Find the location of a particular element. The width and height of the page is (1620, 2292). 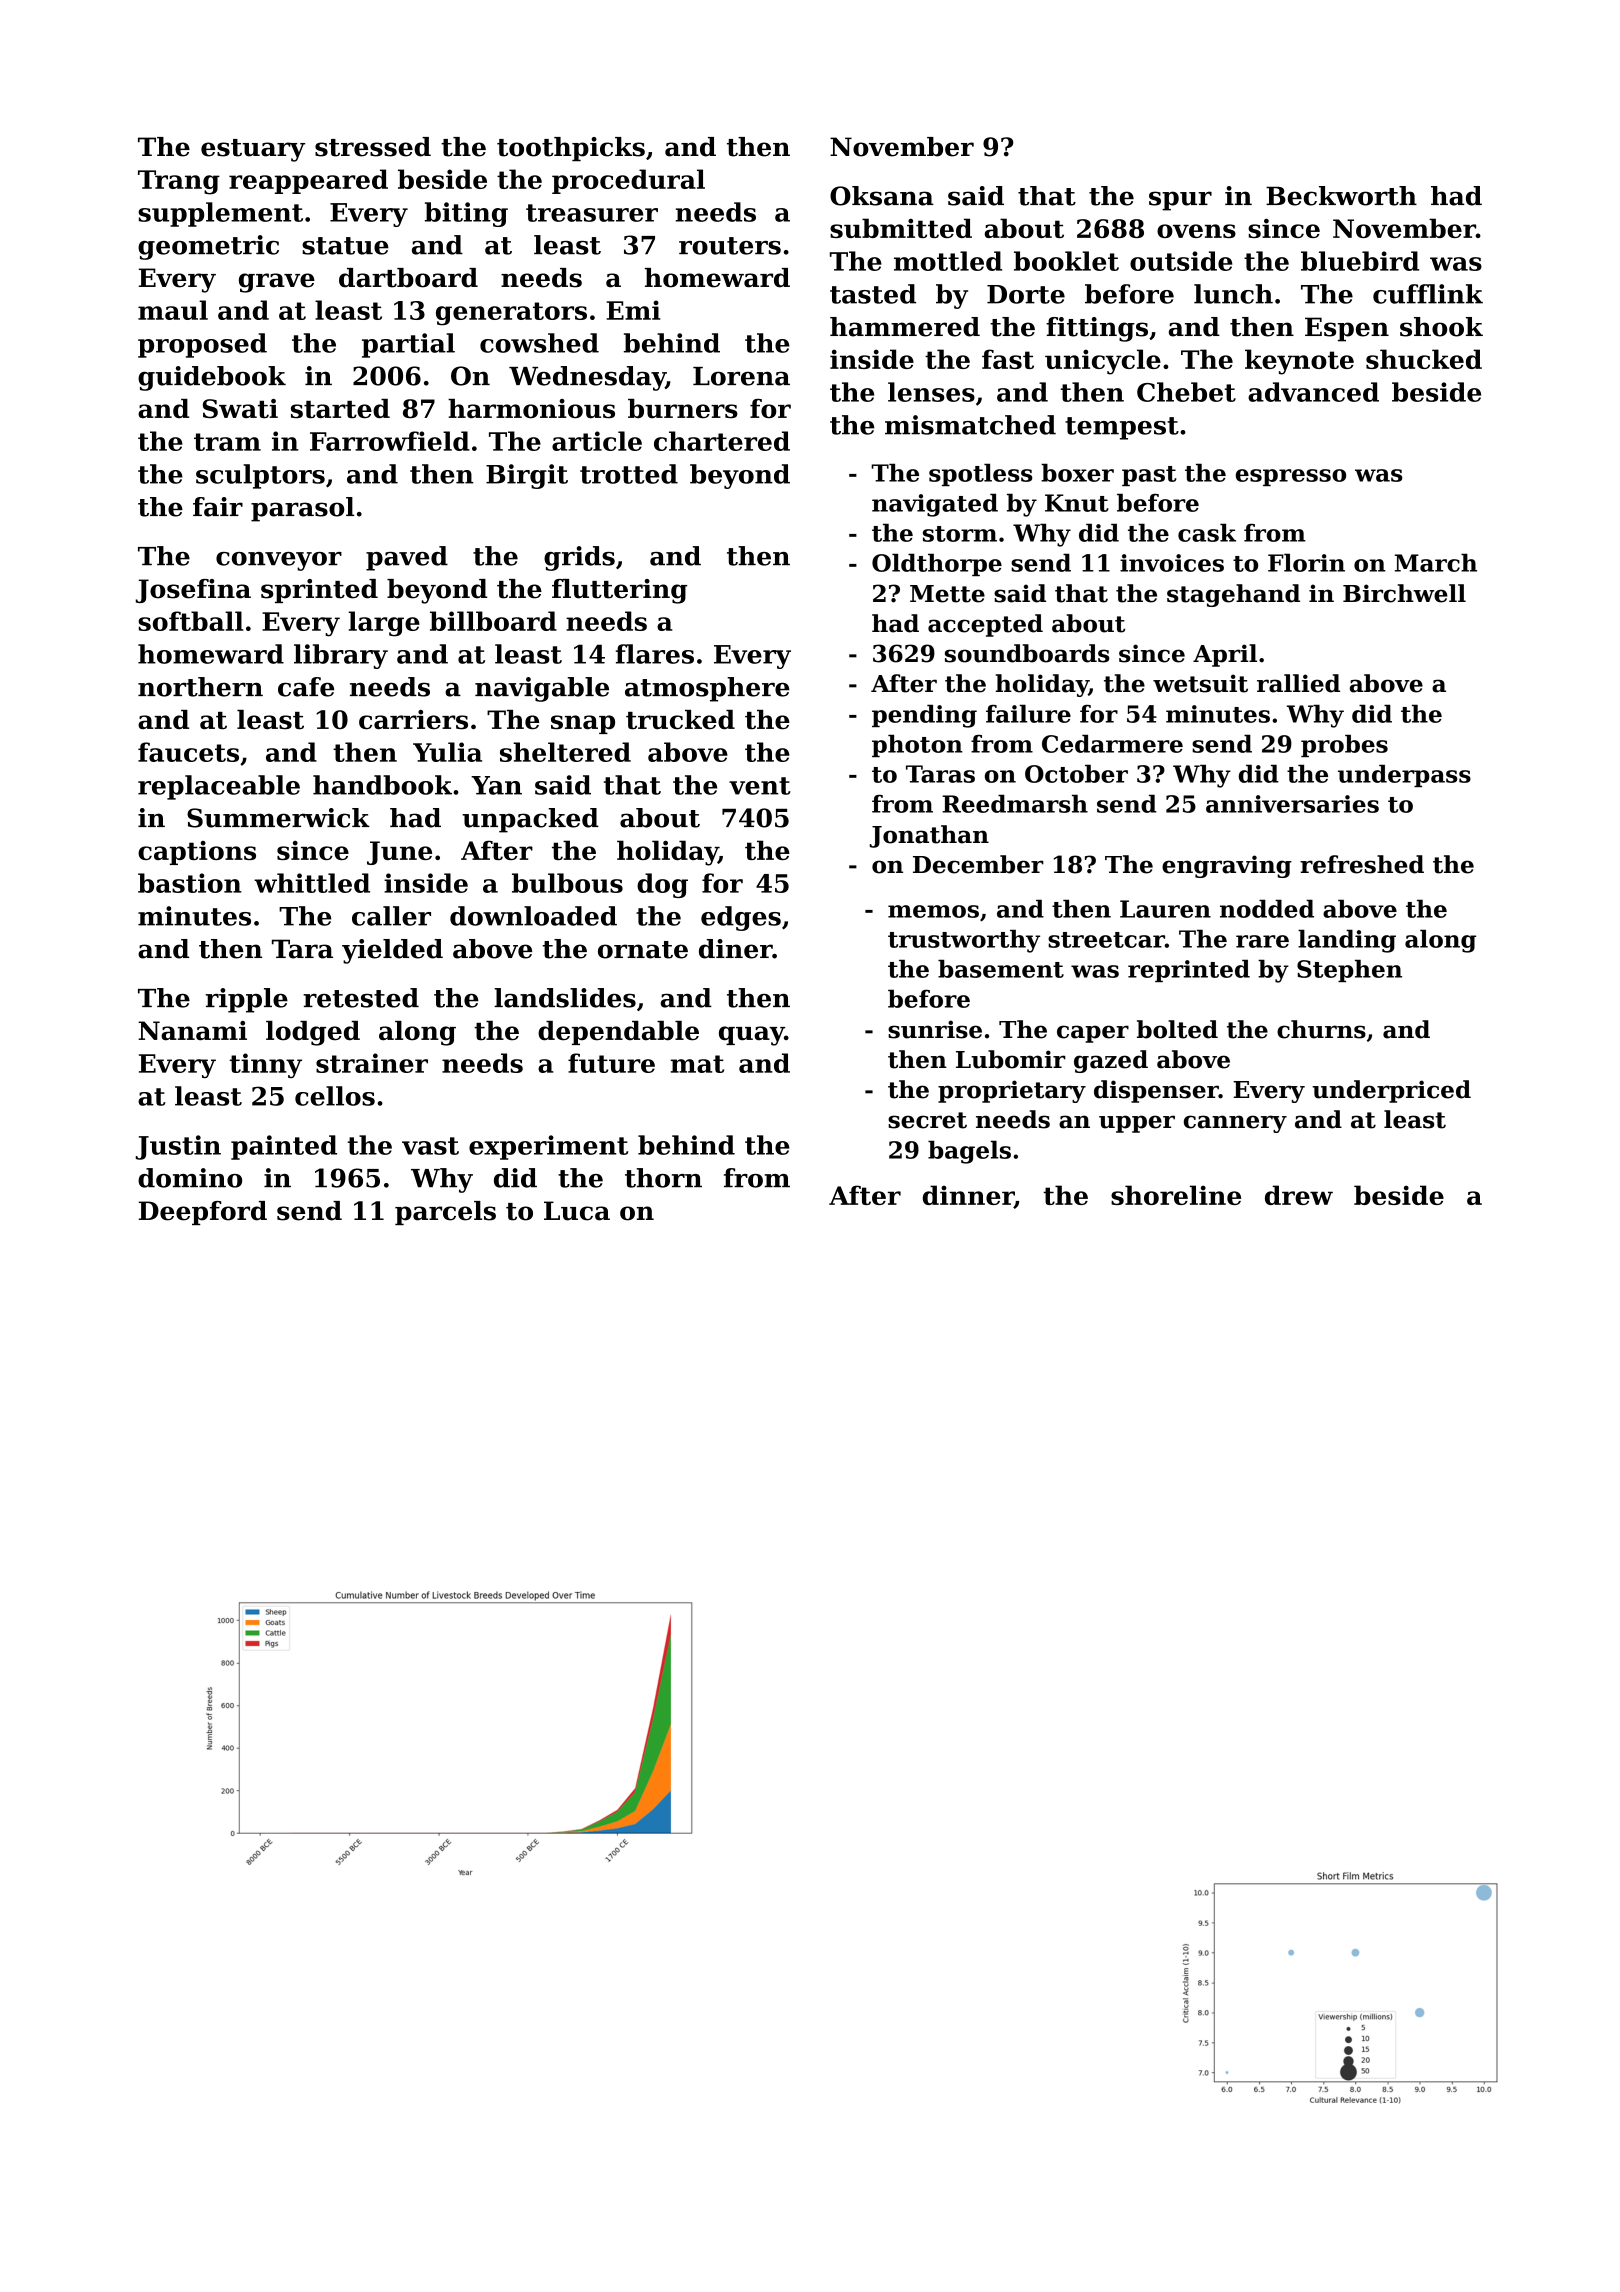

bagels is located at coordinates (969, 1152).
